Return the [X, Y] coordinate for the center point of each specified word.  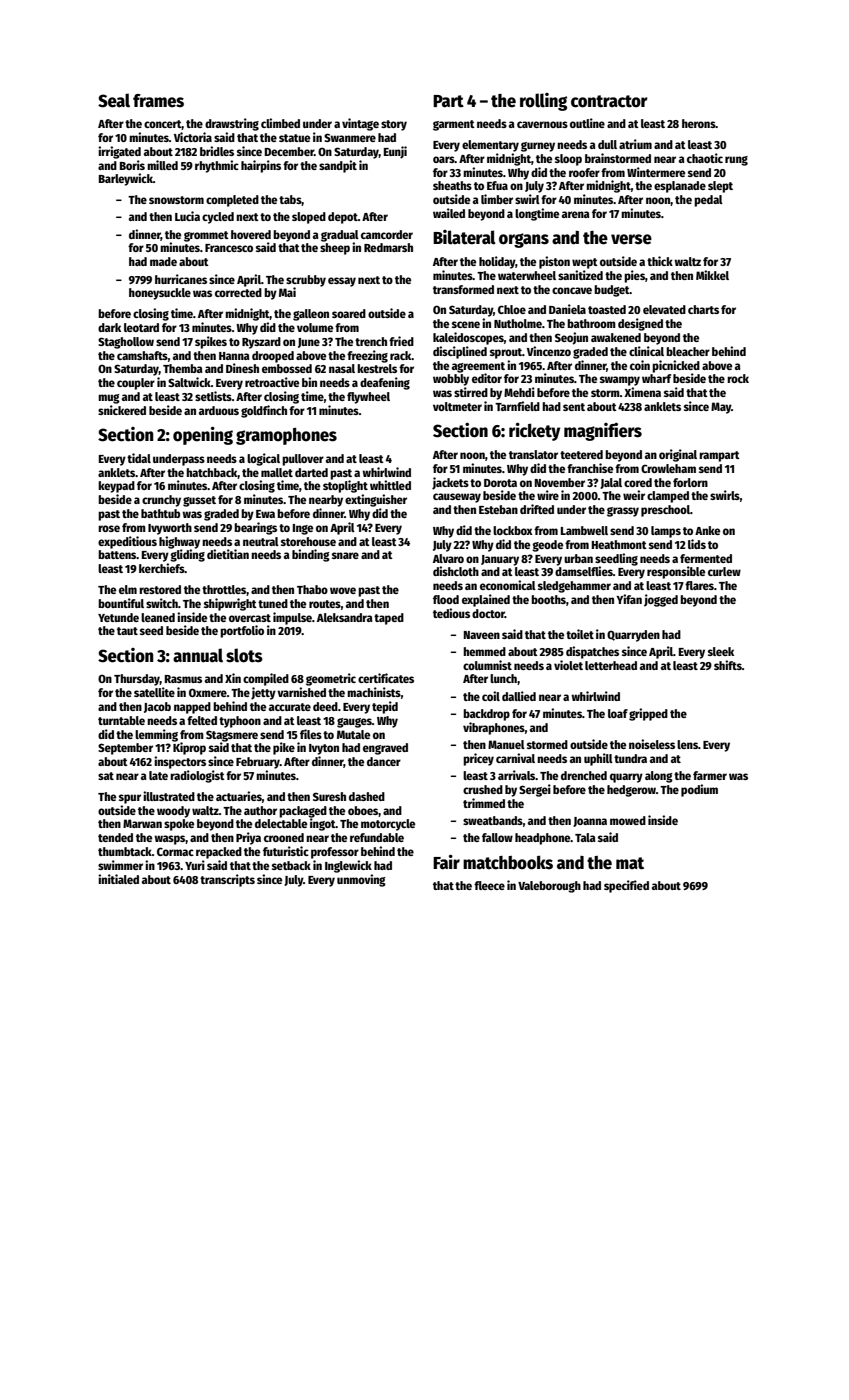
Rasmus [183, 679]
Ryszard [261, 343]
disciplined [460, 352]
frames [158, 101]
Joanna [590, 822]
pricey [478, 759]
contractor [609, 101]
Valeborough [549, 887]
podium [699, 790]
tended [115, 837]
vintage [360, 124]
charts [703, 309]
